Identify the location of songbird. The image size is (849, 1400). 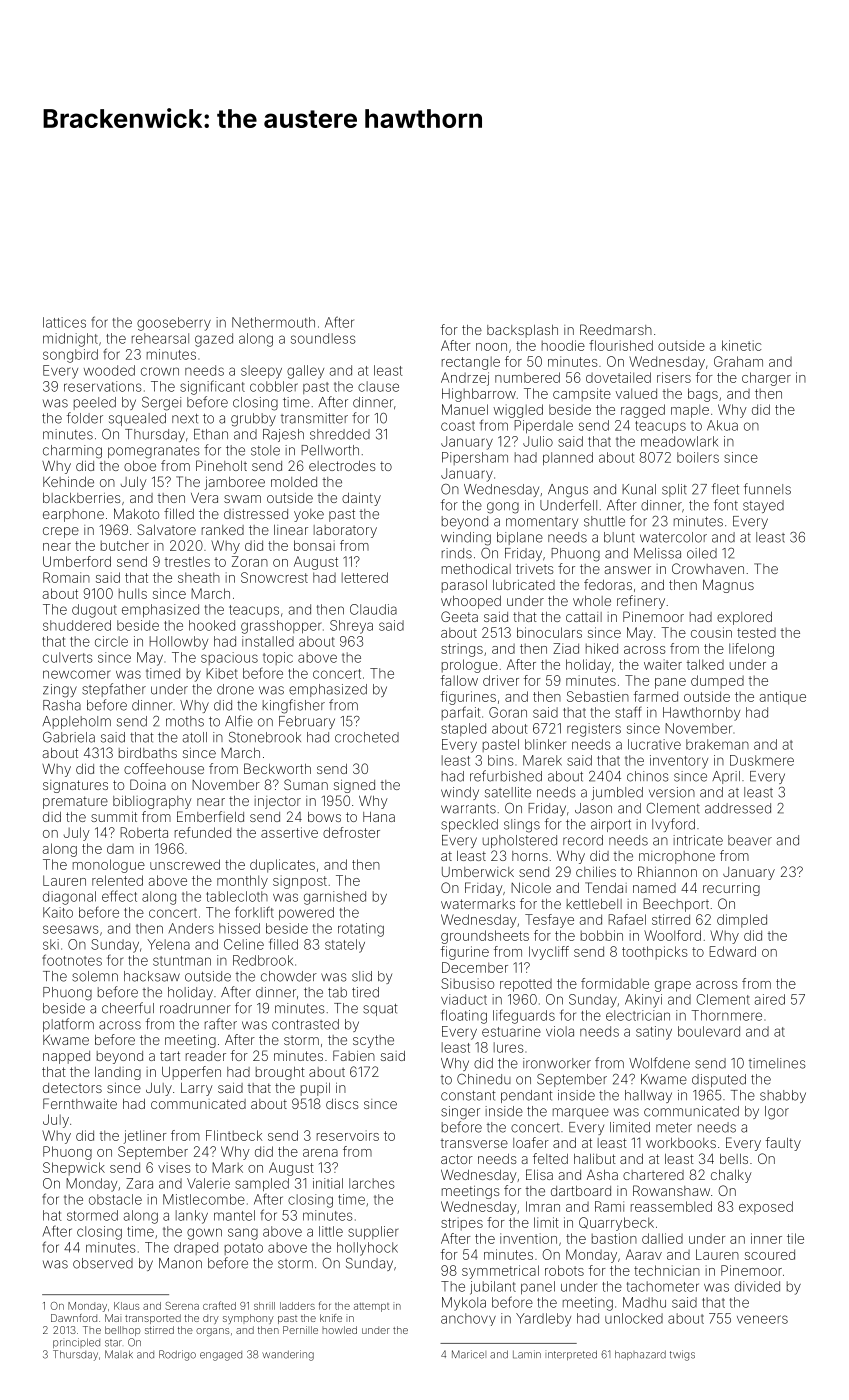
(70, 356).
